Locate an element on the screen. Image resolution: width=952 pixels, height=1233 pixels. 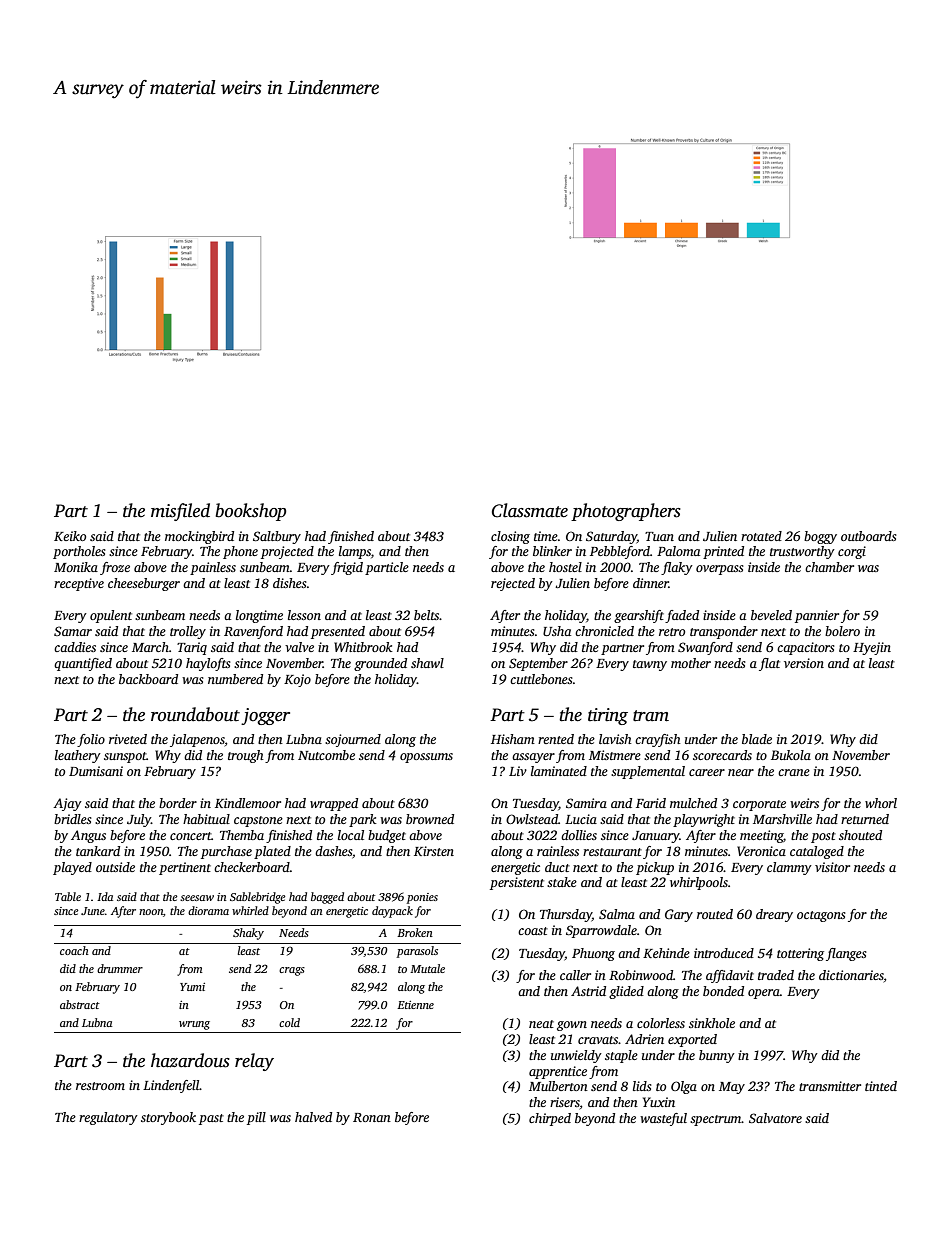
Kirsten is located at coordinates (434, 851).
